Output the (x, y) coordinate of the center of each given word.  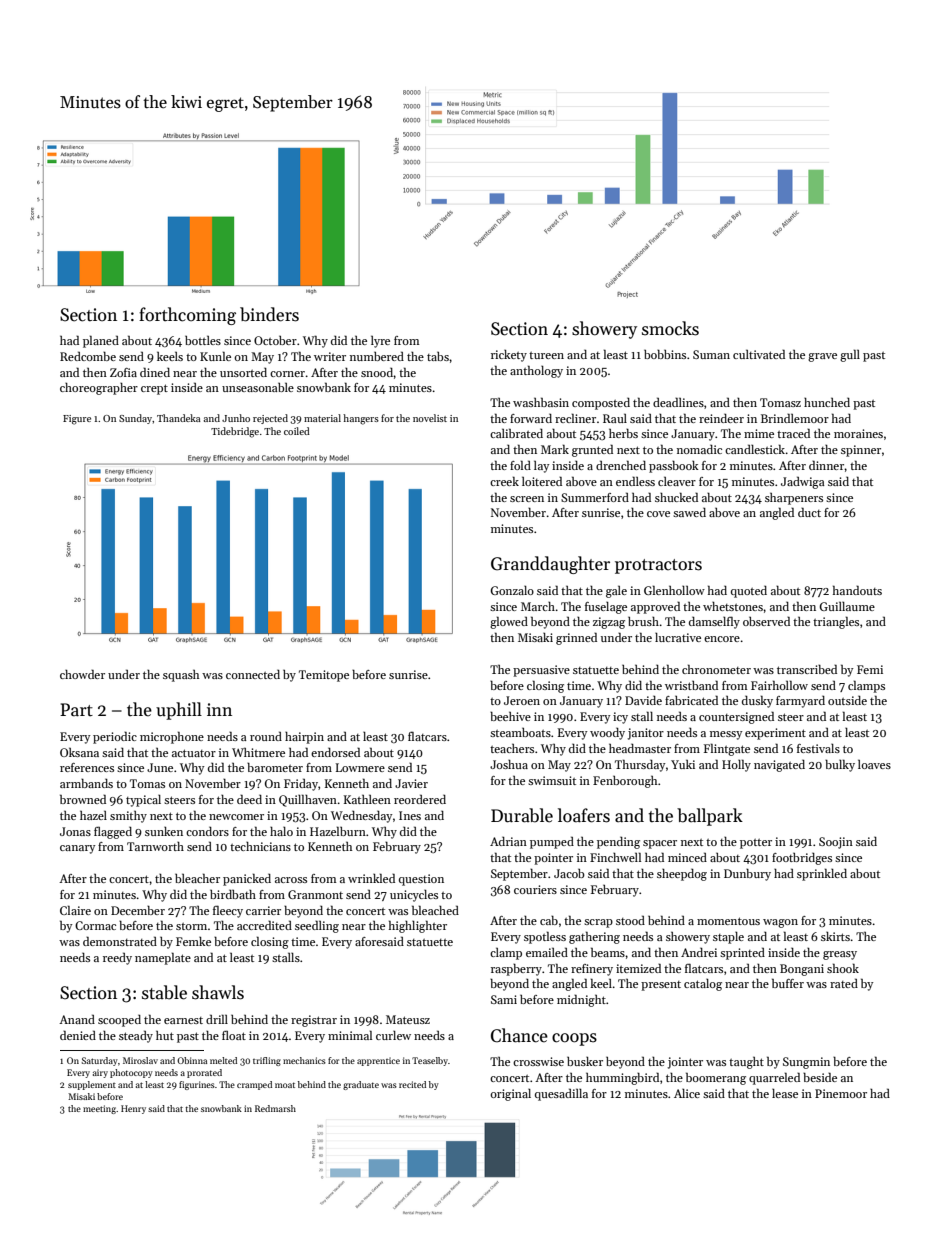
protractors (658, 566)
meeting (99, 1109)
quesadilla (561, 1094)
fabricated (691, 700)
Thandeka (179, 418)
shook (843, 968)
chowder (82, 674)
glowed (509, 622)
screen (527, 499)
